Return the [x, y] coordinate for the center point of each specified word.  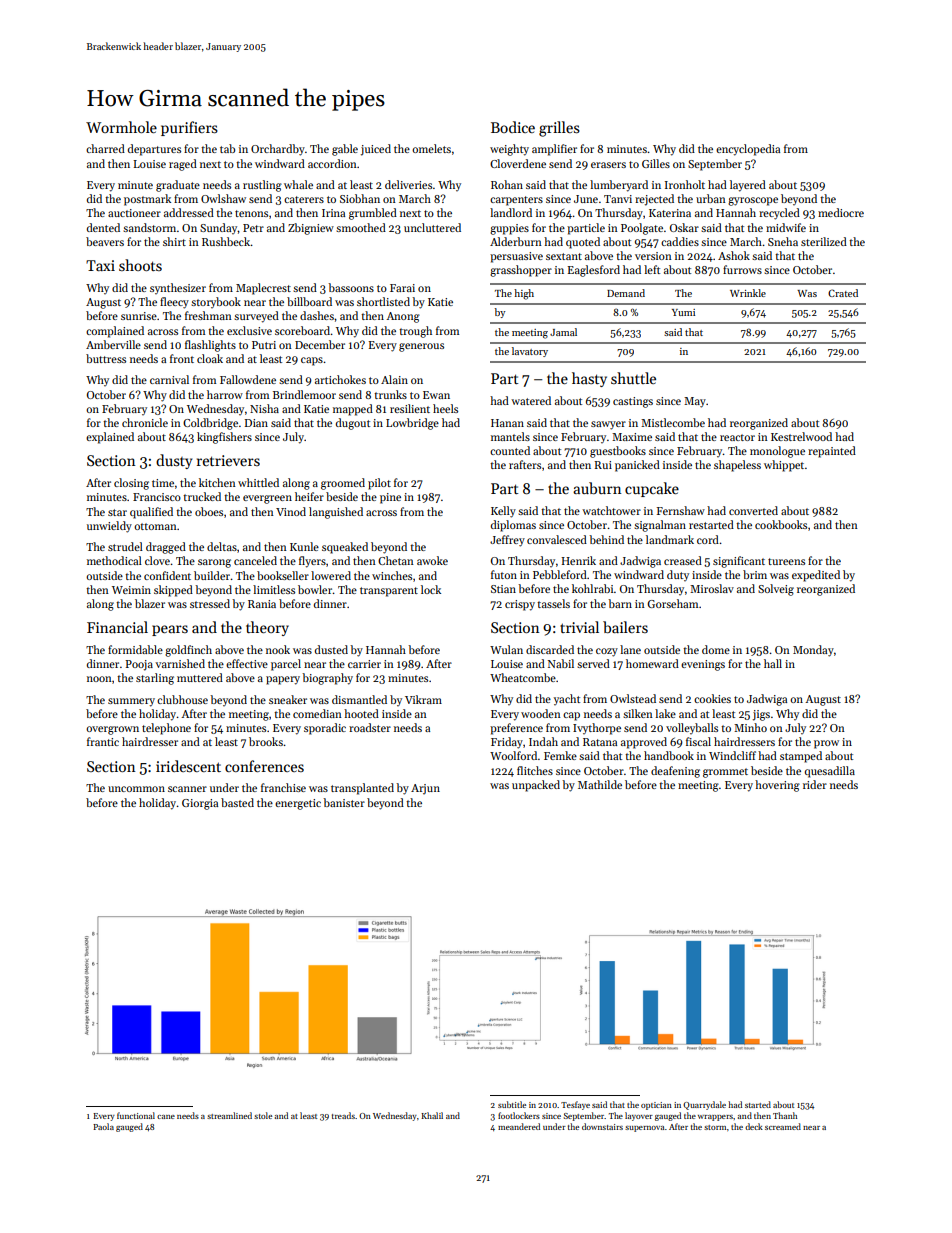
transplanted [362, 789]
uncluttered [432, 227]
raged [183, 165]
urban [711, 198]
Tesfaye [575, 1105]
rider [815, 784]
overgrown [112, 730]
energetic [298, 804]
